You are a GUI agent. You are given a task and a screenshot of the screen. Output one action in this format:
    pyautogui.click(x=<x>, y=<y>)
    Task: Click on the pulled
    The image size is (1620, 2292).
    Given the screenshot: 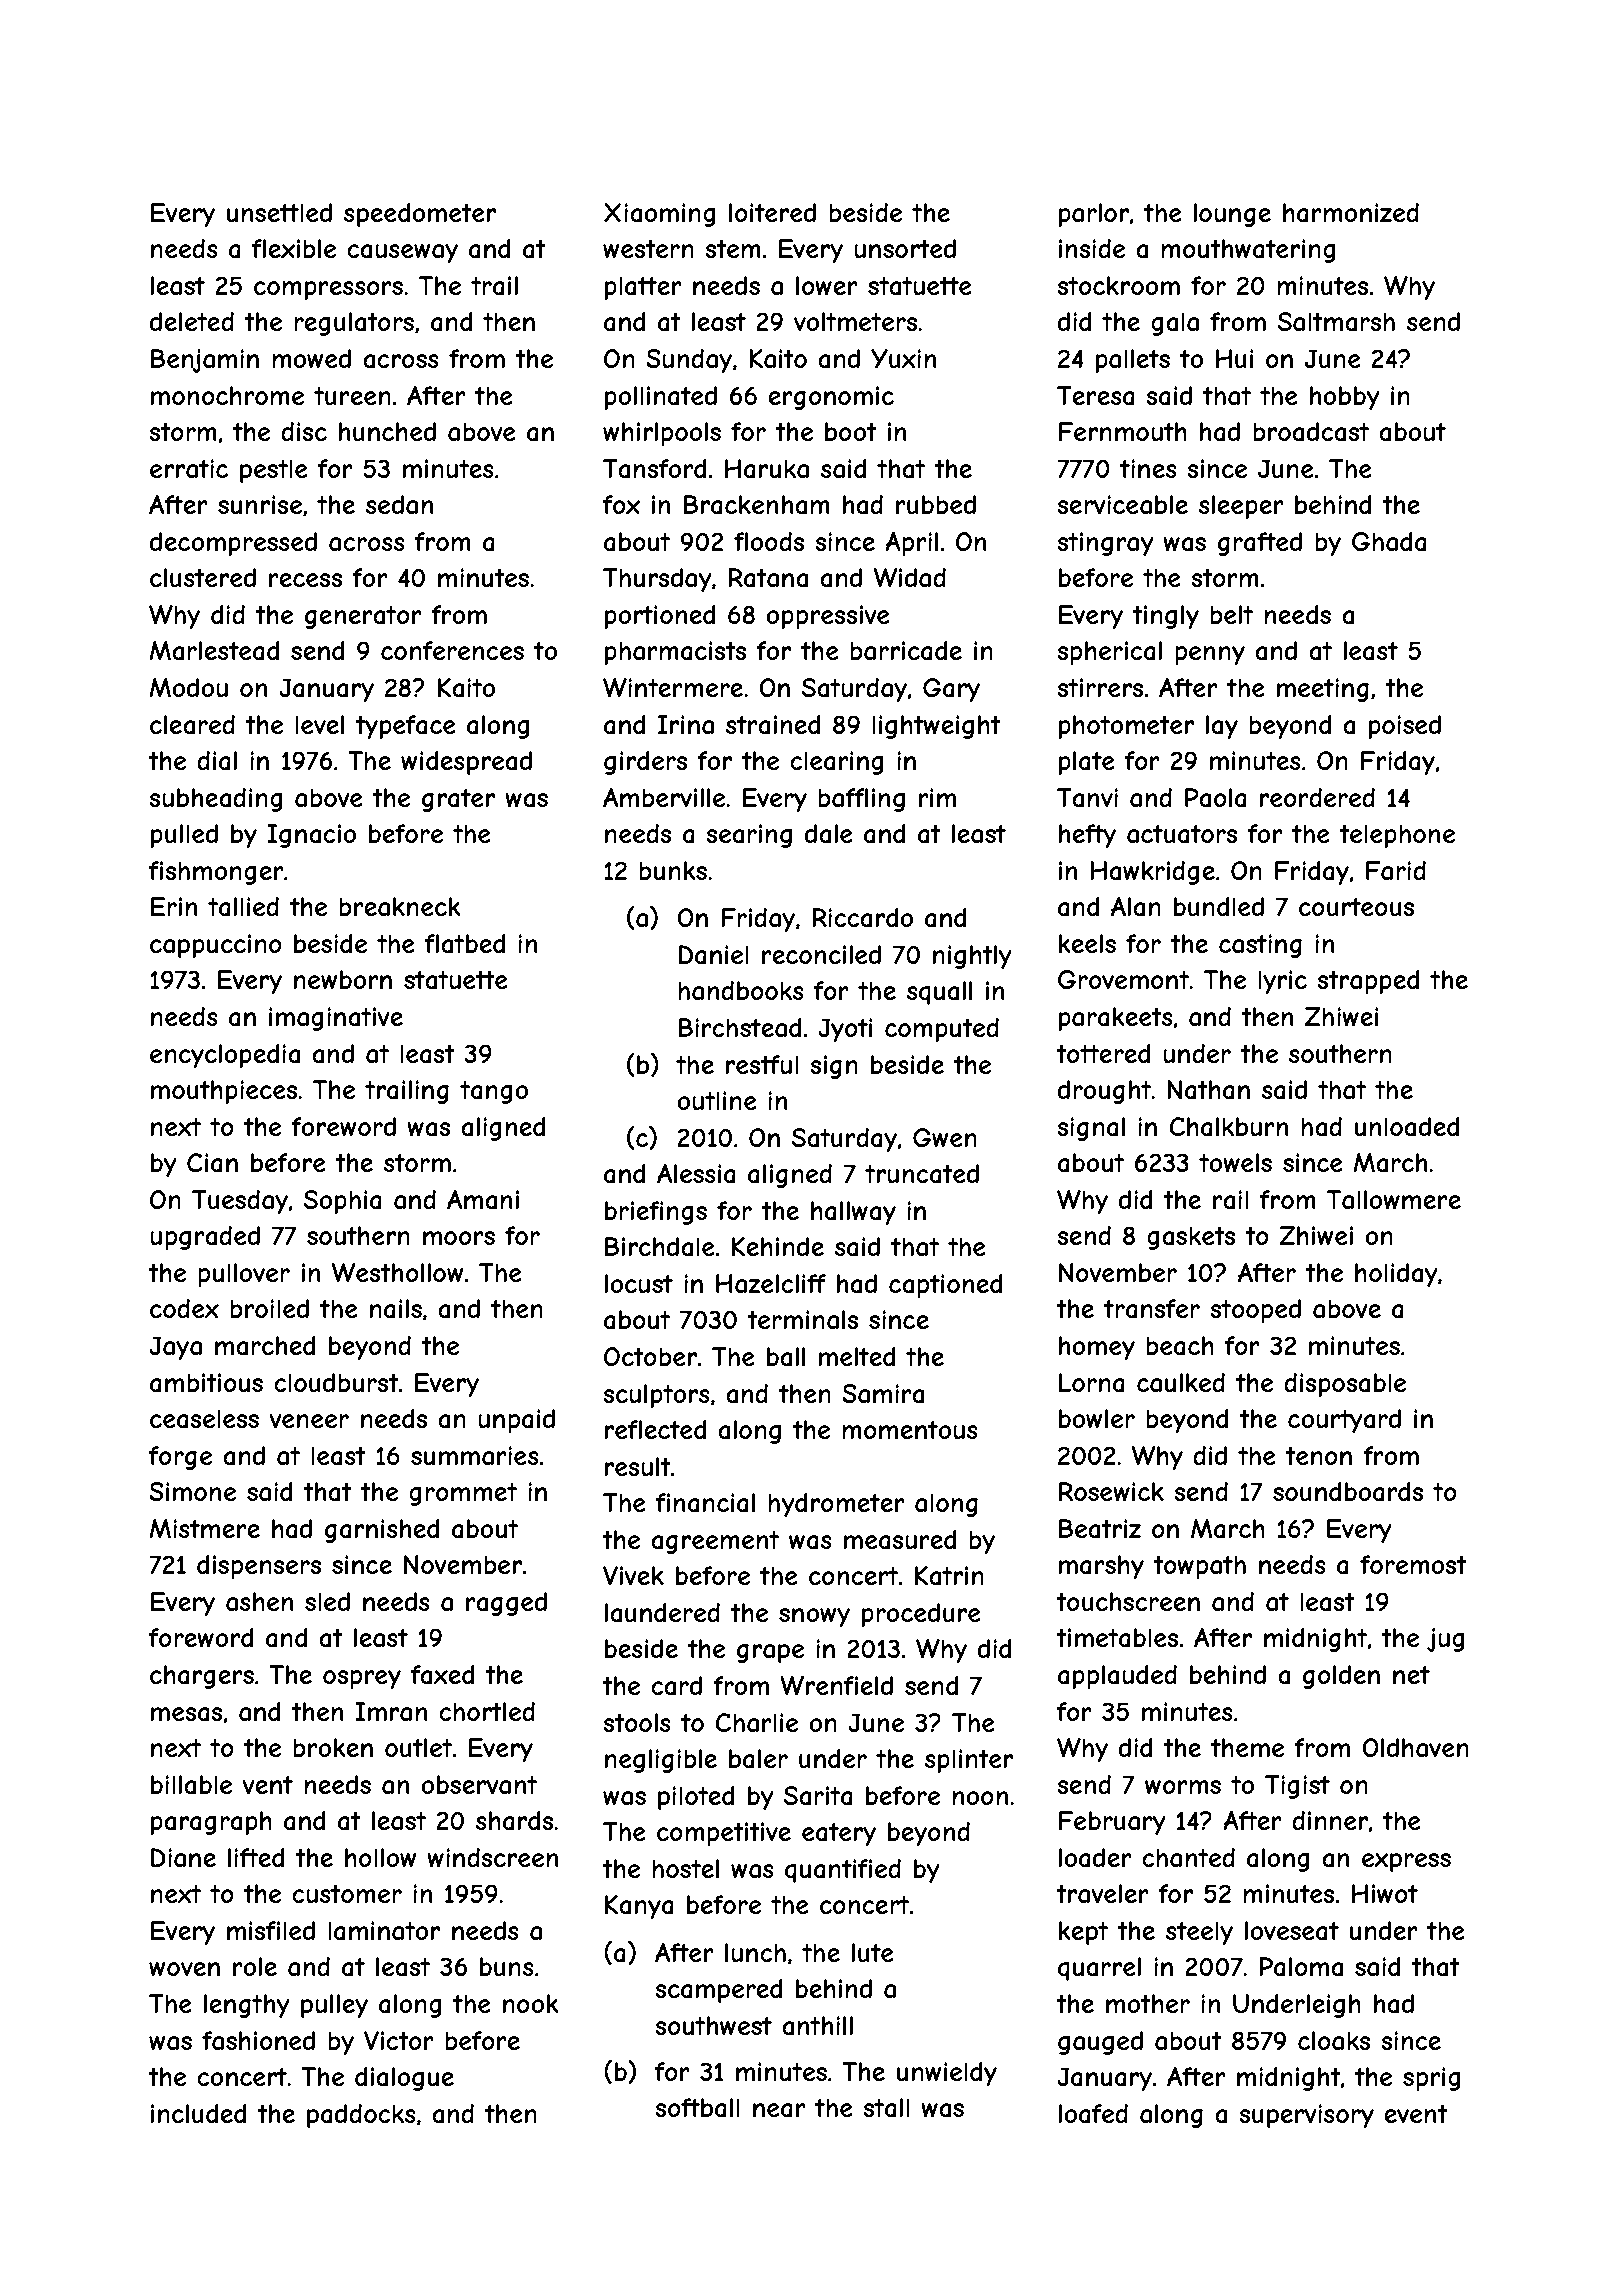 What is the action you would take?
    pyautogui.click(x=184, y=836)
